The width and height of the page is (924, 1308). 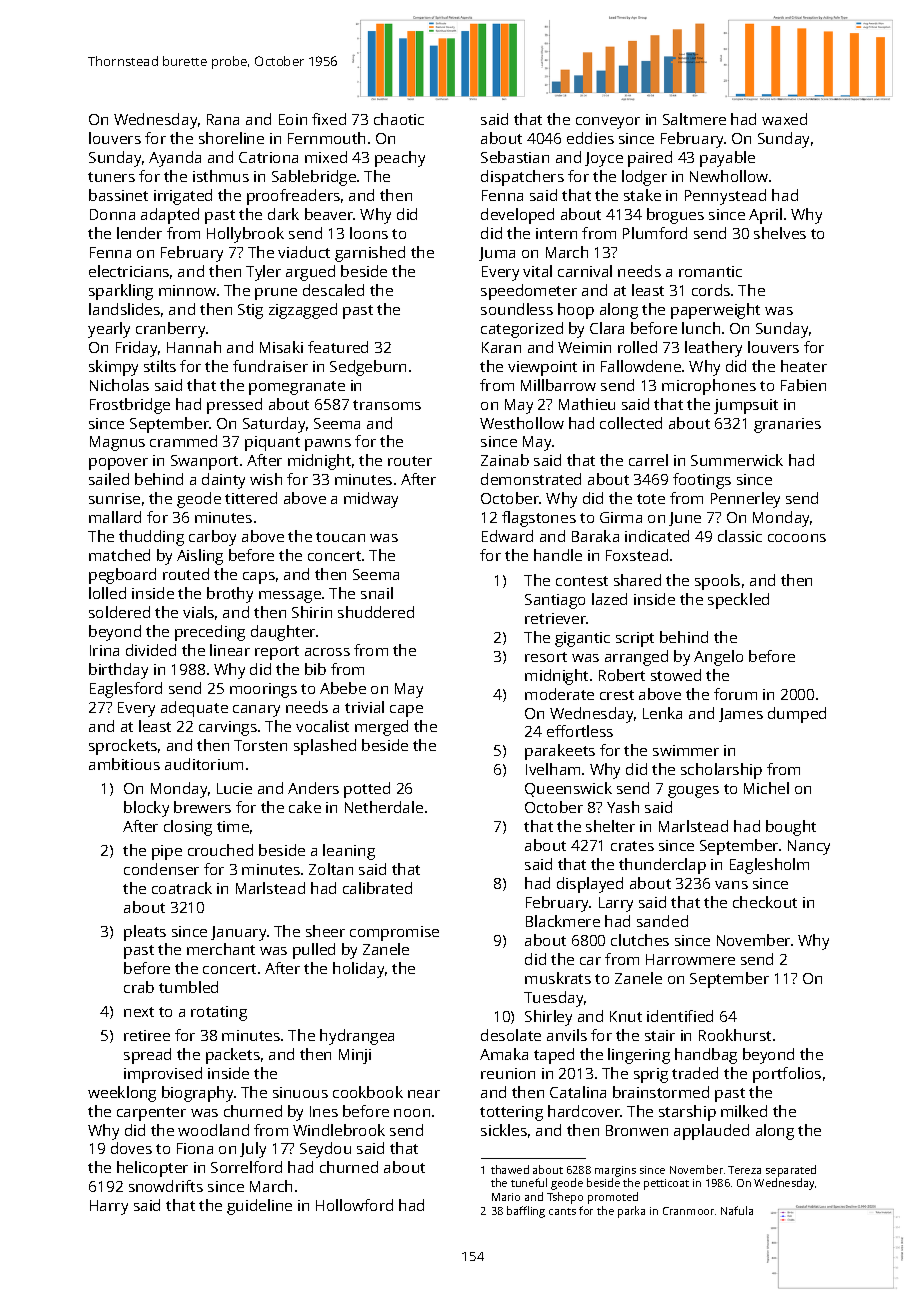 What do you see at coordinates (230, 595) in the page?
I see `brothy` at bounding box center [230, 595].
